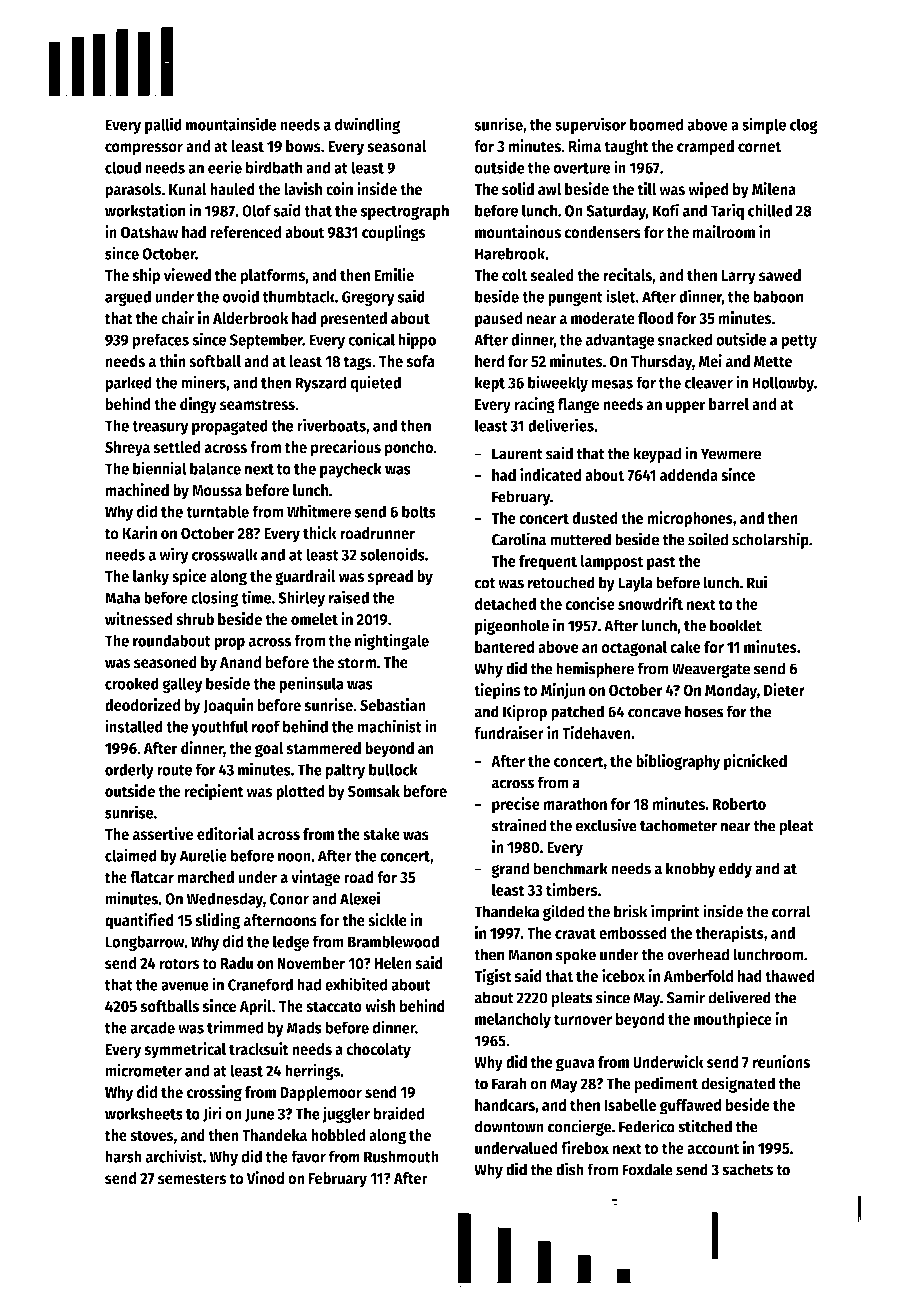 This document has height=1308, width=924. Describe the element at coordinates (321, 384) in the document. I see `Ryszard` at that location.
